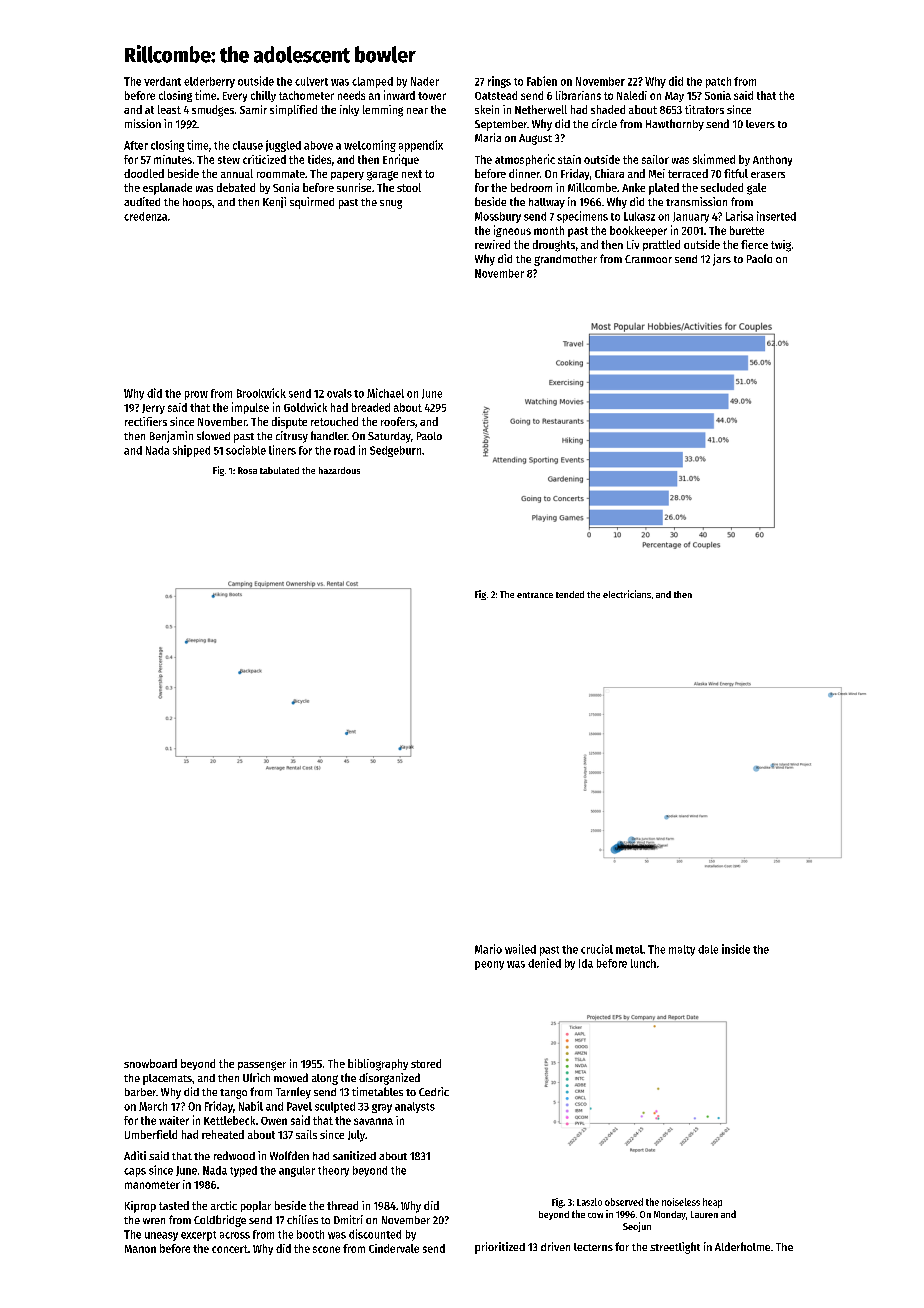  Describe the element at coordinates (627, 594) in the screenshot. I see `electricians` at that location.
